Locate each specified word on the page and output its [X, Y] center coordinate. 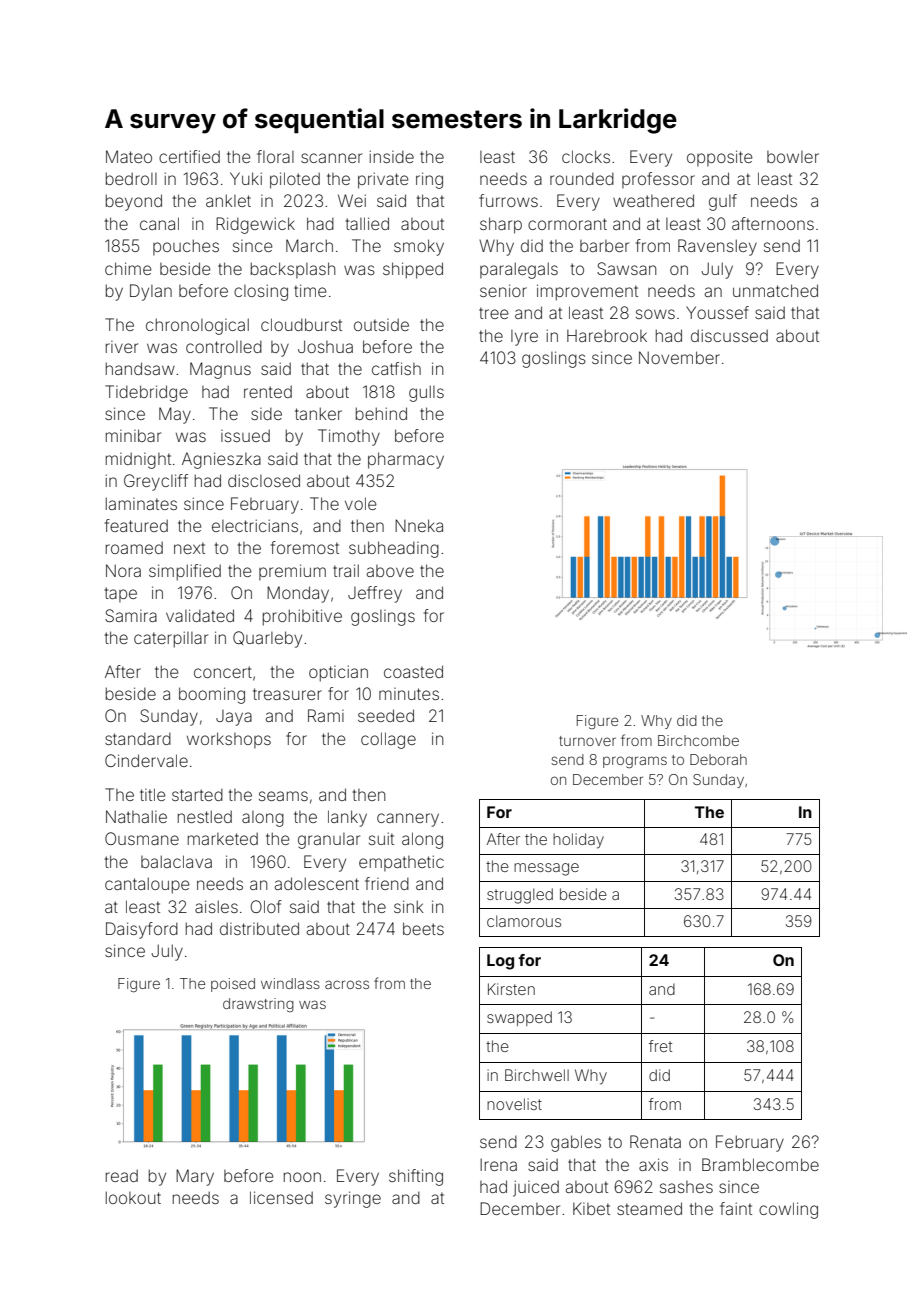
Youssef [717, 312]
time [310, 290]
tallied [367, 223]
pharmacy [406, 460]
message [546, 869]
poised [233, 985]
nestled [205, 816]
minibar [133, 435]
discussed [729, 335]
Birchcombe [698, 740]
